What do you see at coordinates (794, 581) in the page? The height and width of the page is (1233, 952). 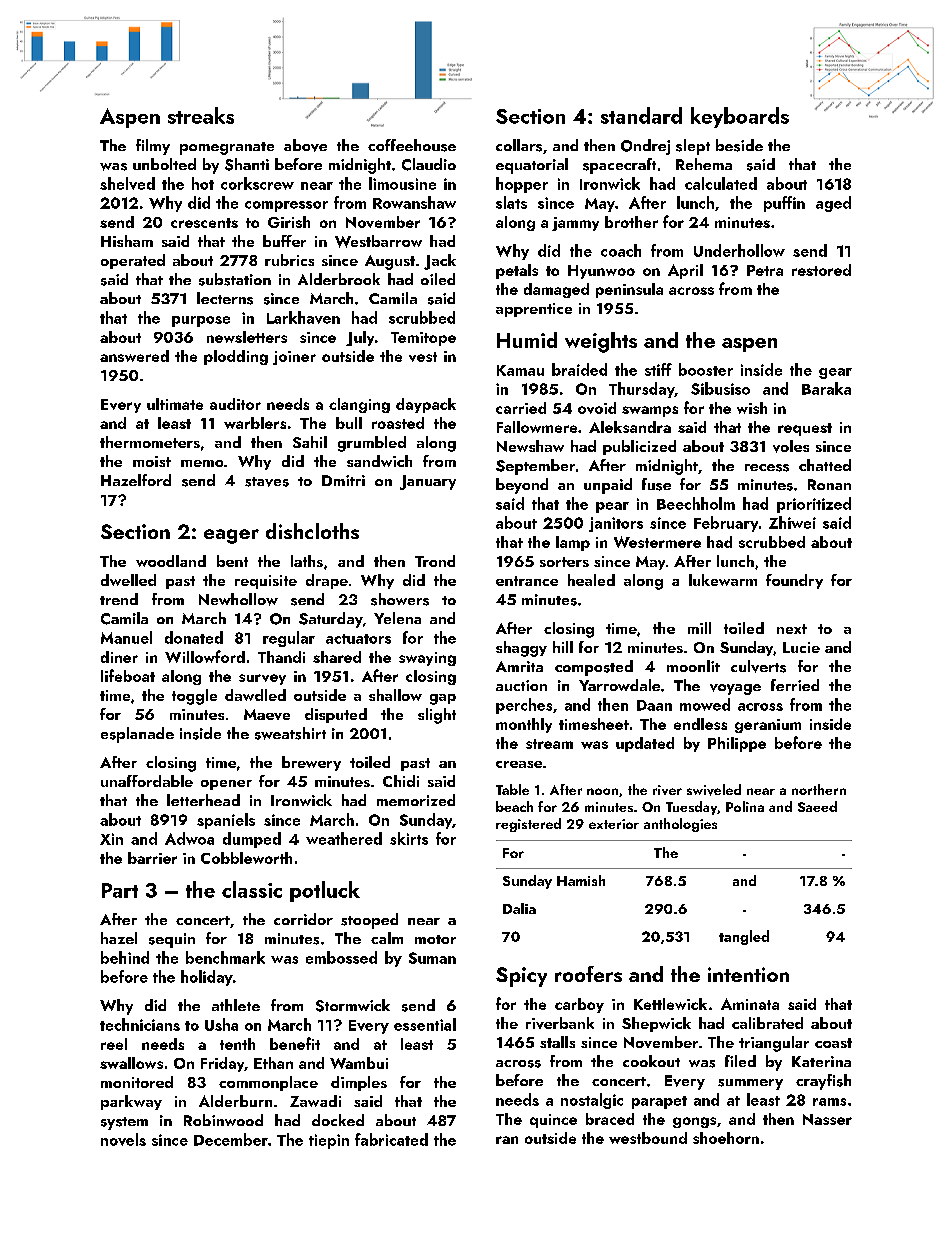 I see `foundry` at bounding box center [794, 581].
